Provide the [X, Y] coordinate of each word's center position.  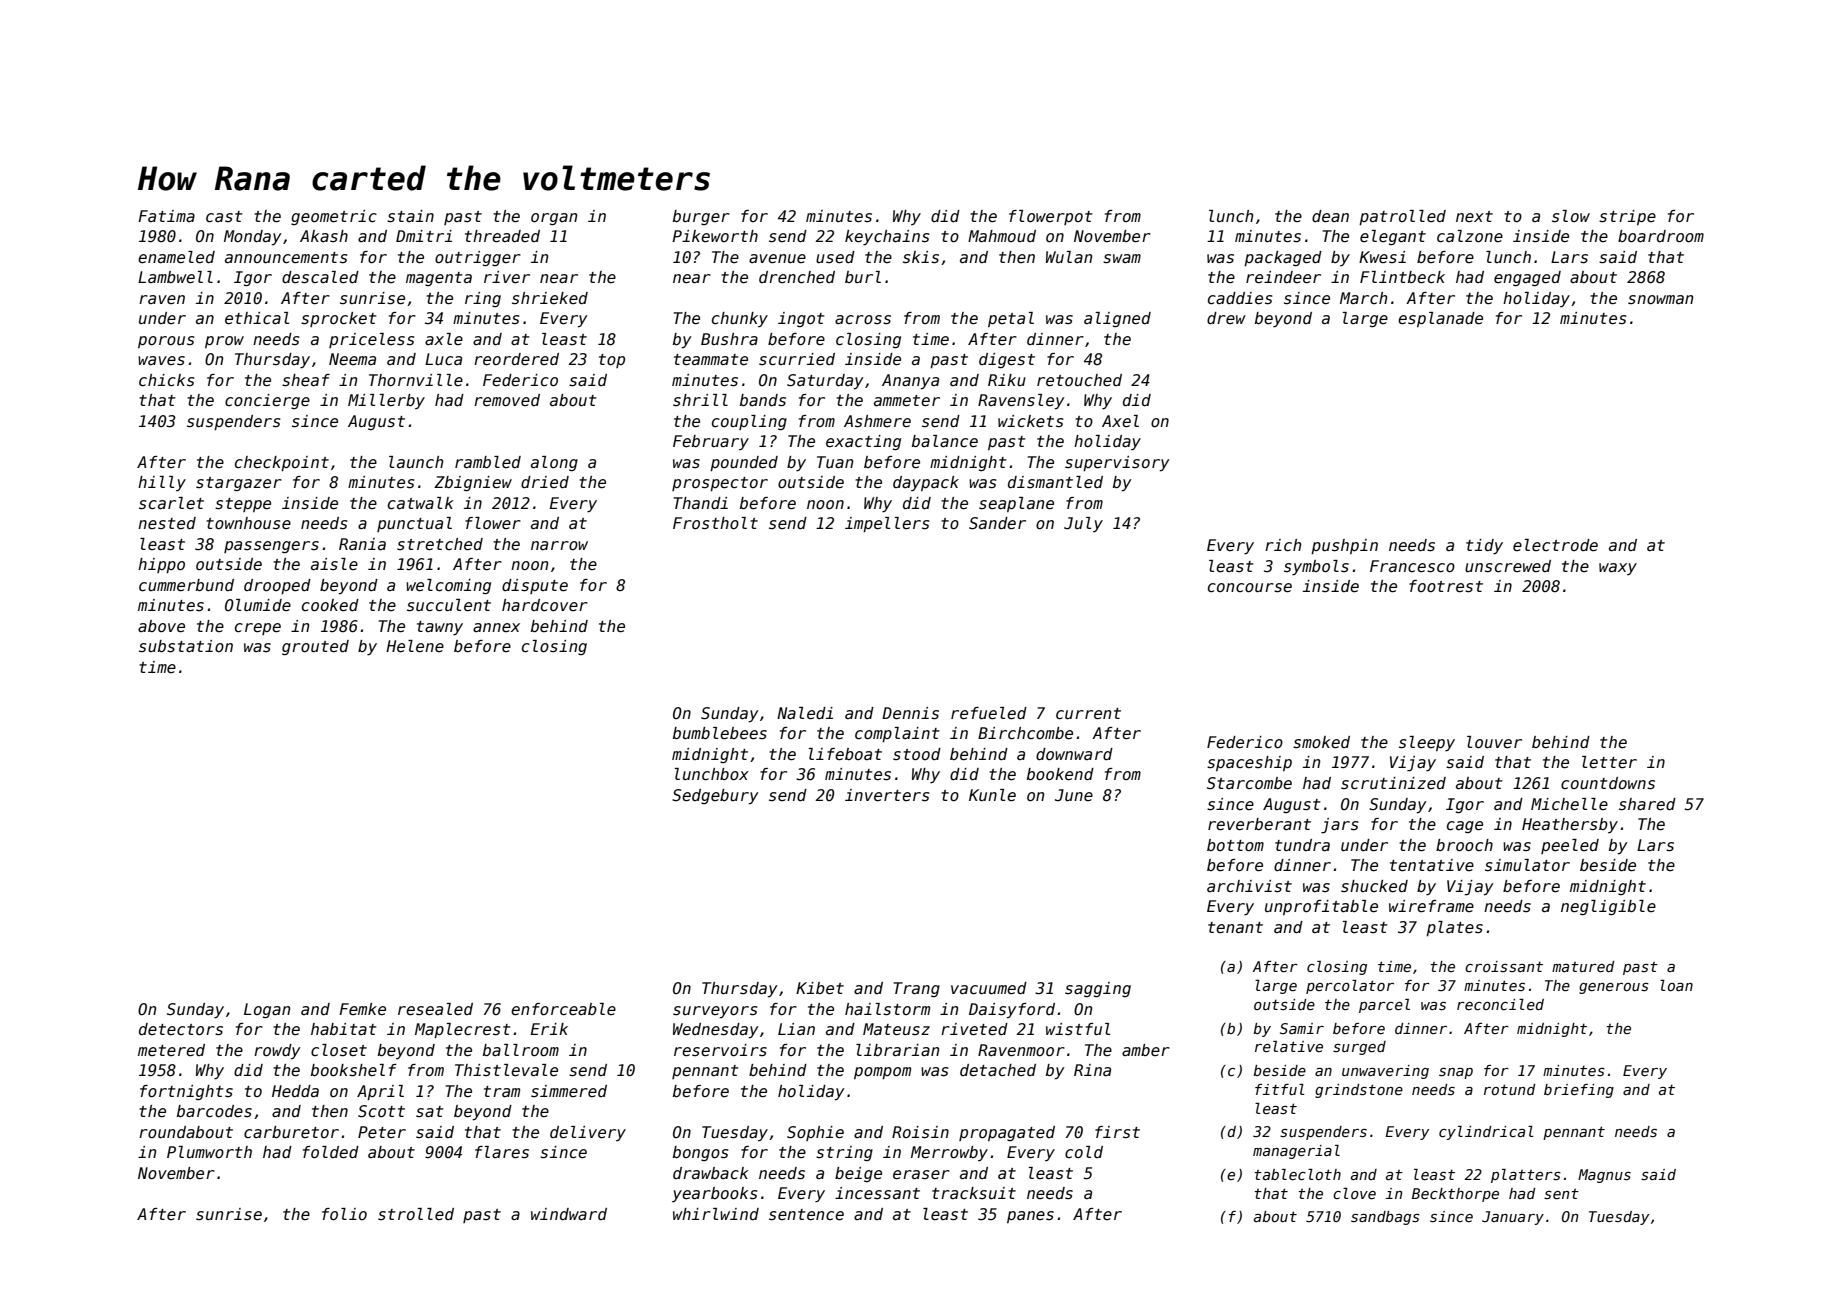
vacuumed [989, 988]
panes [1030, 1217]
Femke [362, 1009]
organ [554, 219]
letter [1609, 762]
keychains [887, 237]
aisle [334, 564]
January [1513, 1218]
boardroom [1661, 236]
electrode [1555, 545]
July [1083, 524]
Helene [415, 646]
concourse [1250, 588]
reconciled [1500, 1004]
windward [569, 1214]
